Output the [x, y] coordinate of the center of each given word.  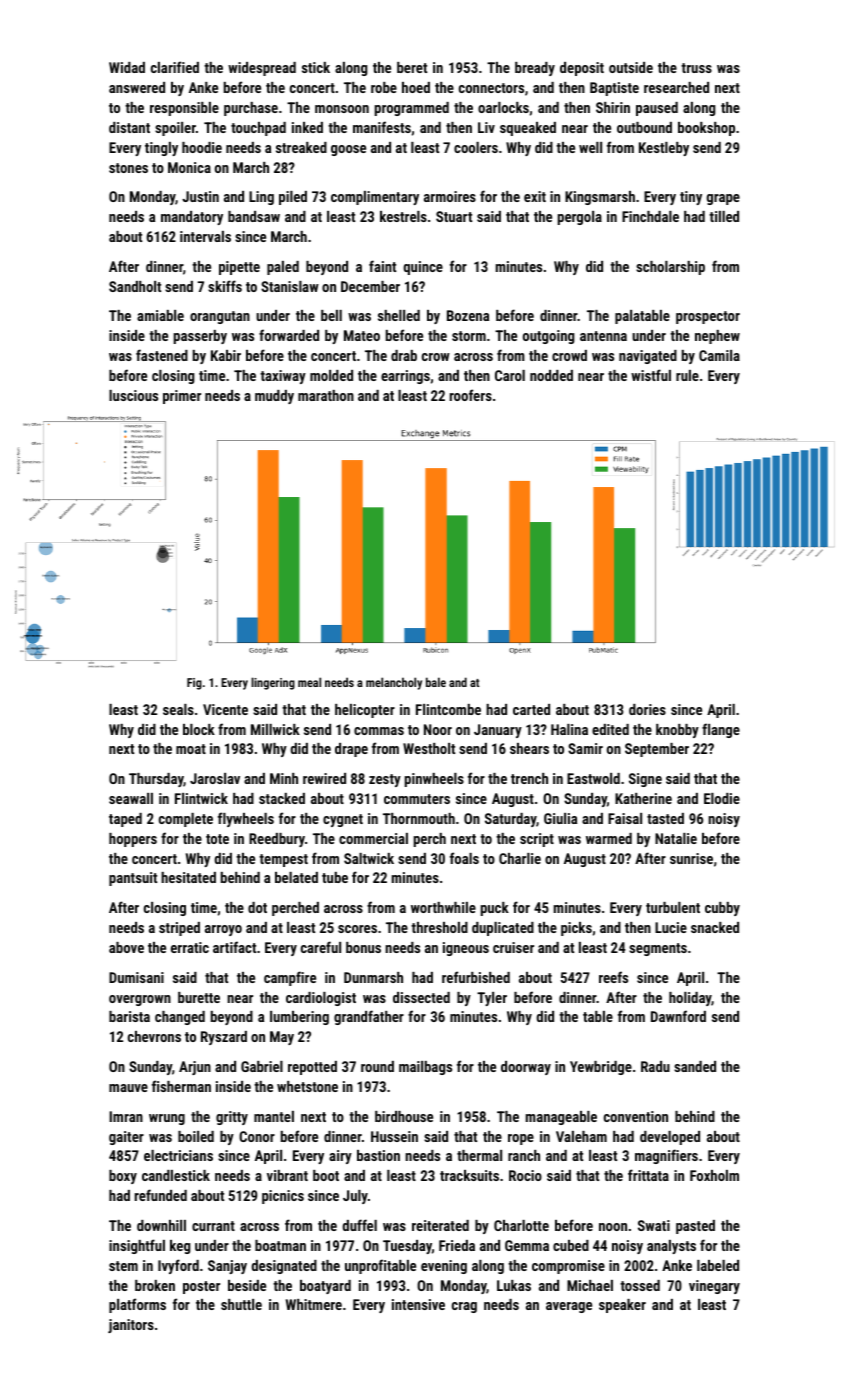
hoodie [202, 147]
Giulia [560, 818]
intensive [418, 1304]
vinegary [714, 1287]
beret [412, 67]
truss [696, 68]
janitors [131, 1326]
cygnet [343, 820]
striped [179, 929]
